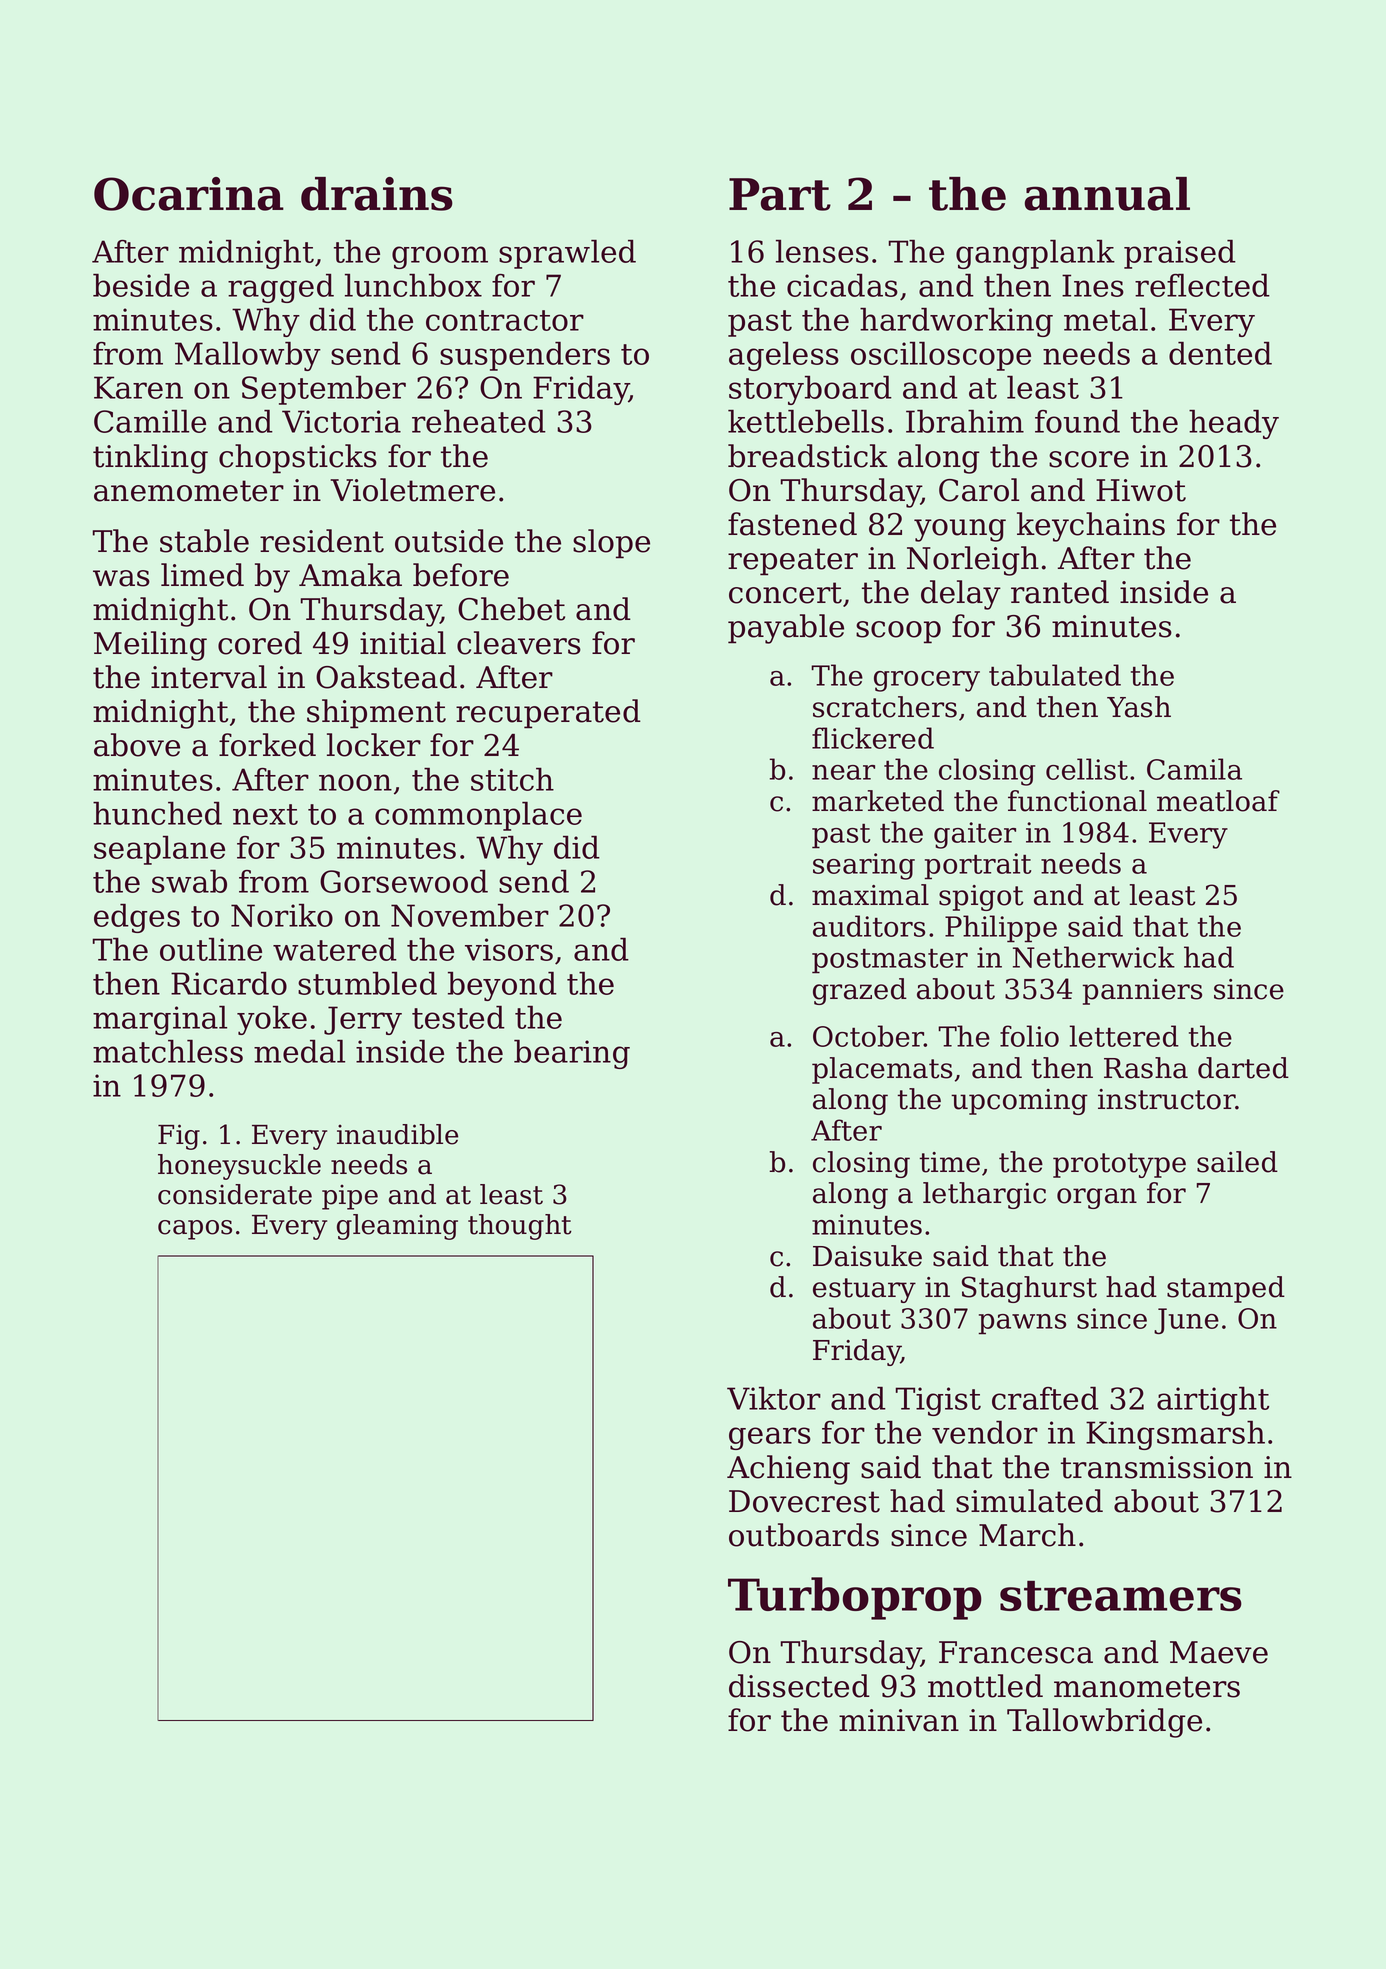 This screenshot has width=1386, height=1969. I want to click on Ocarina, so click(189, 194).
